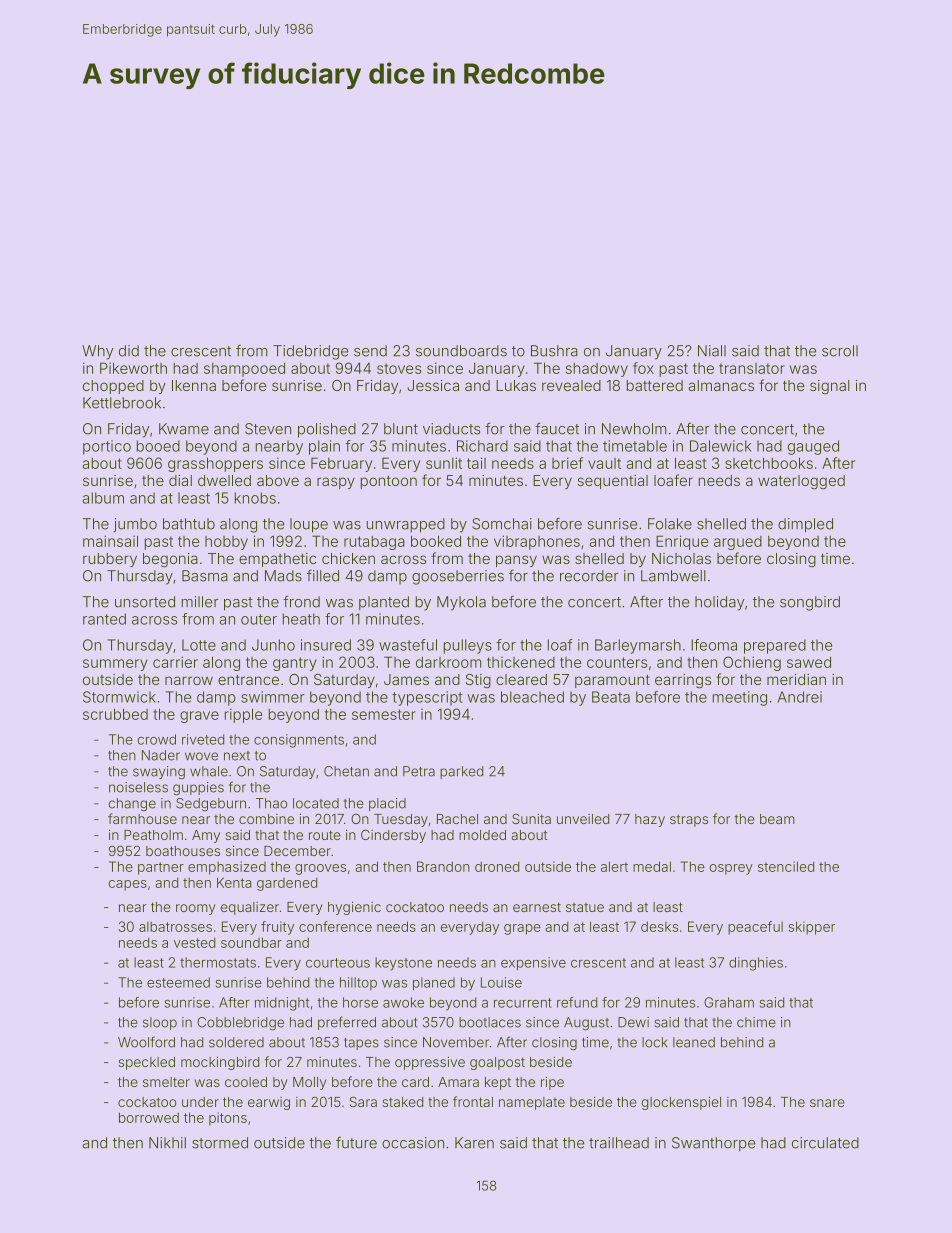  I want to click on unwrapped, so click(406, 525).
